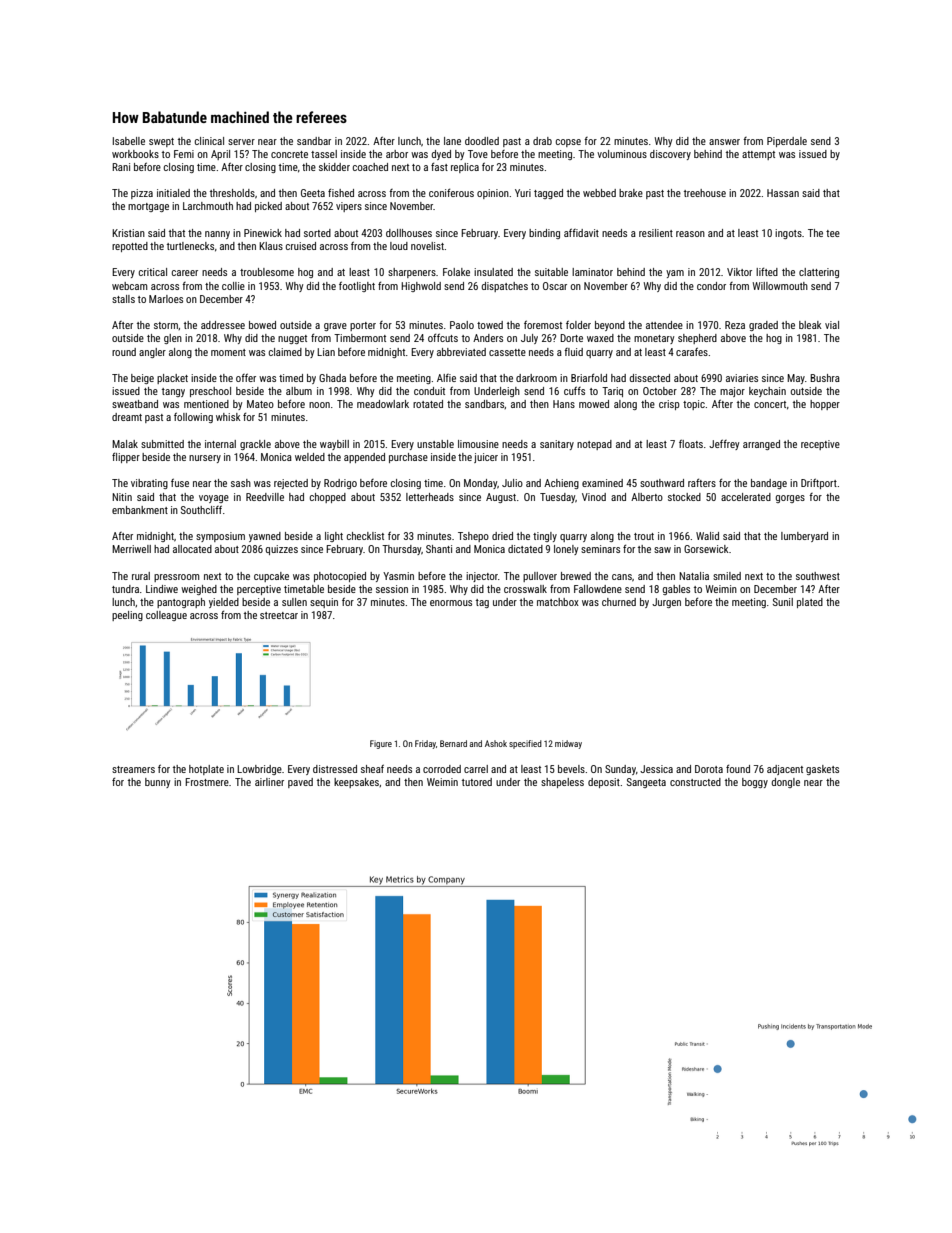 The width and height of the document is (952, 1233). I want to click on Piperdale, so click(787, 142).
